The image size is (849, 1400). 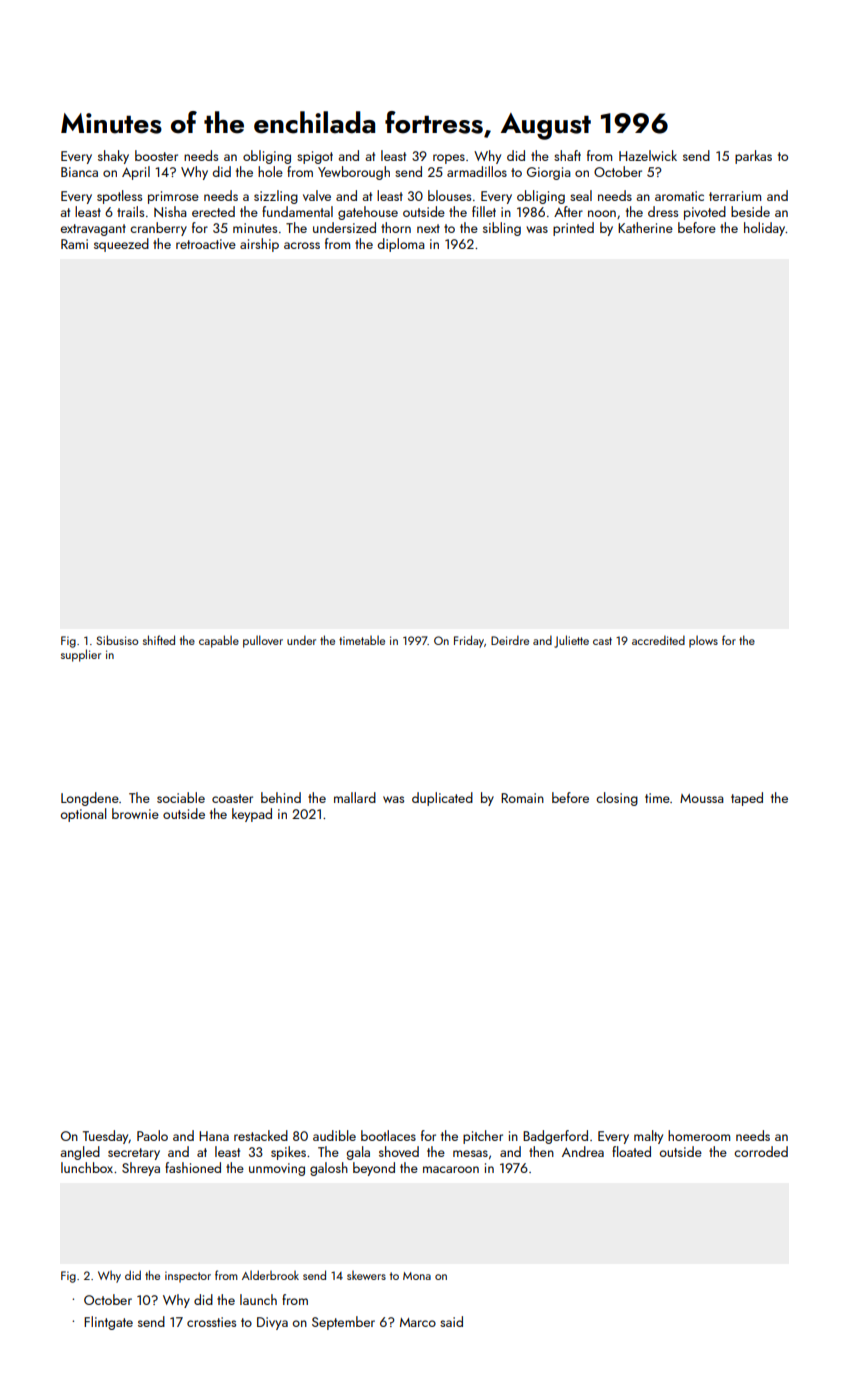 What do you see at coordinates (750, 211) in the document?
I see `beside` at bounding box center [750, 211].
